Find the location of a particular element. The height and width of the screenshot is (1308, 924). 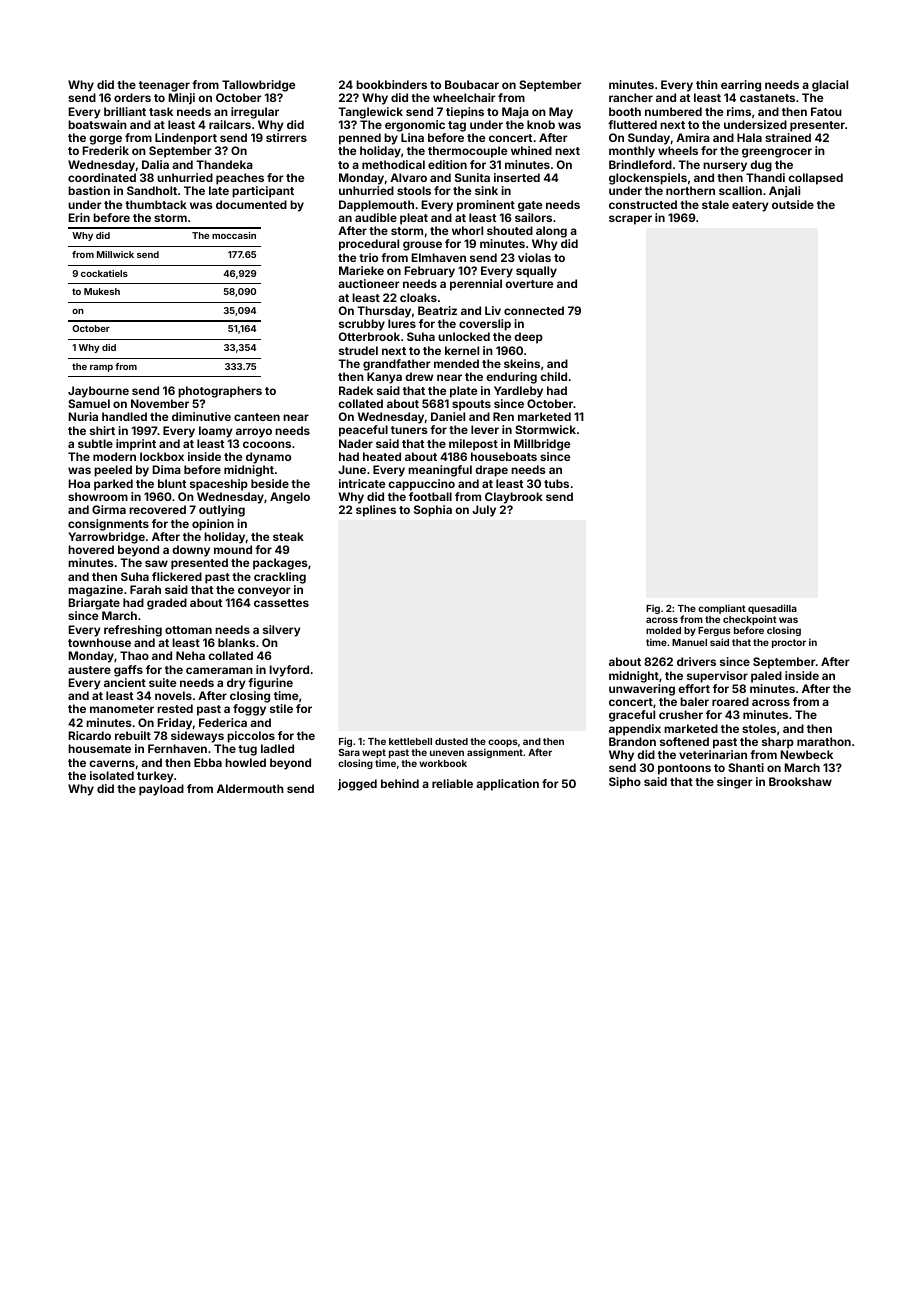

Otterbrook is located at coordinates (369, 336).
